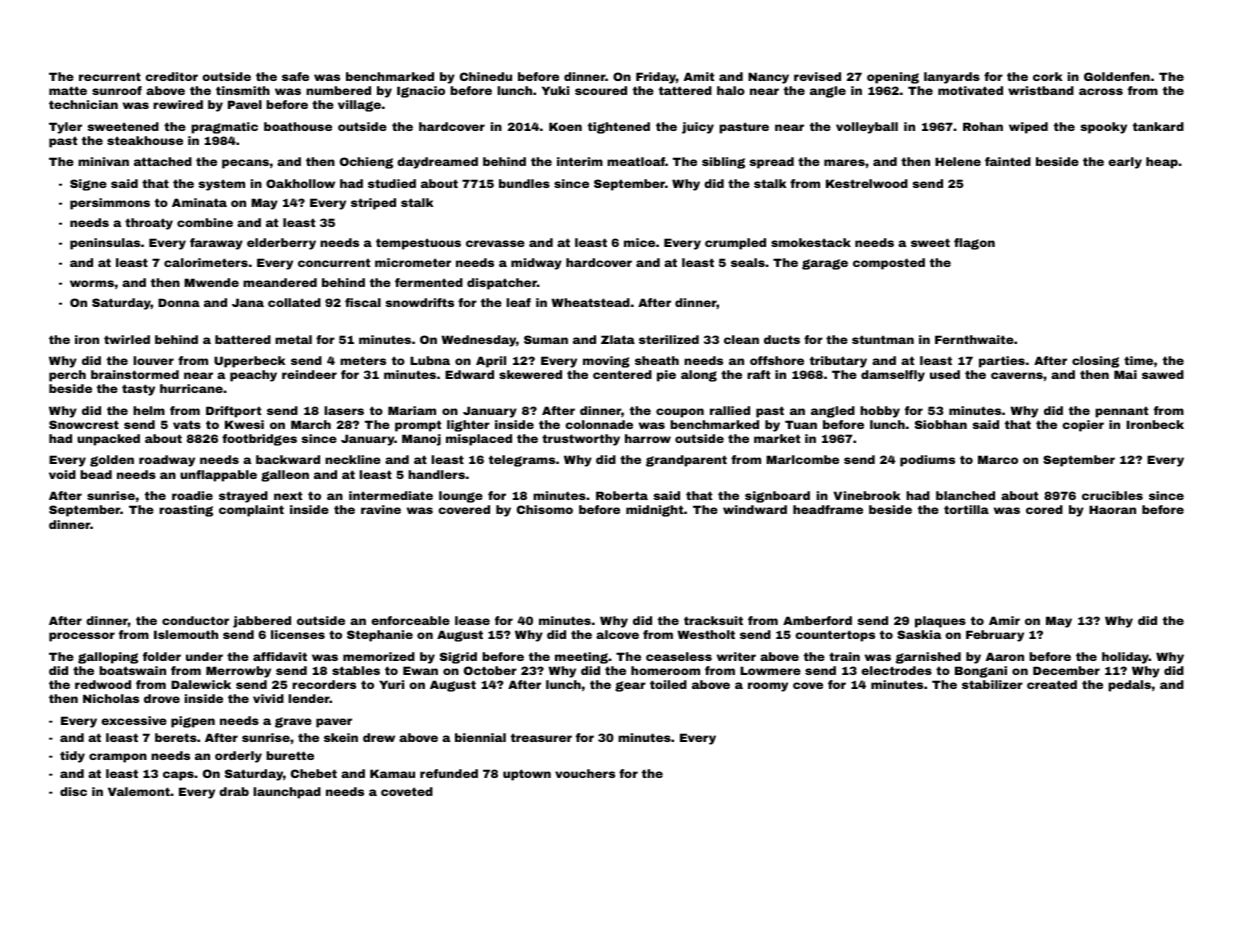  What do you see at coordinates (998, 459) in the screenshot?
I see `Marco` at bounding box center [998, 459].
